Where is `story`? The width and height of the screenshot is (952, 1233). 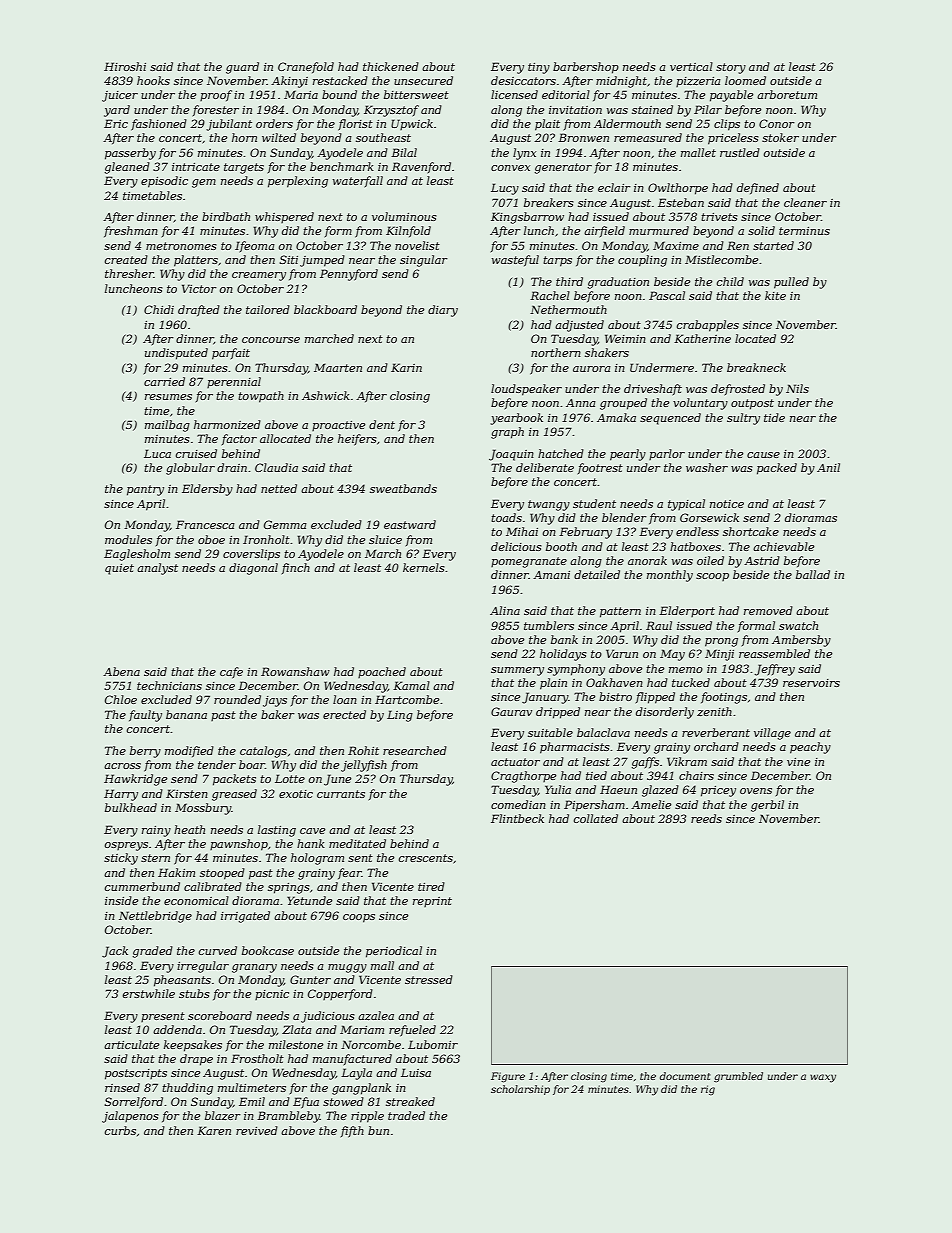 story is located at coordinates (731, 68).
